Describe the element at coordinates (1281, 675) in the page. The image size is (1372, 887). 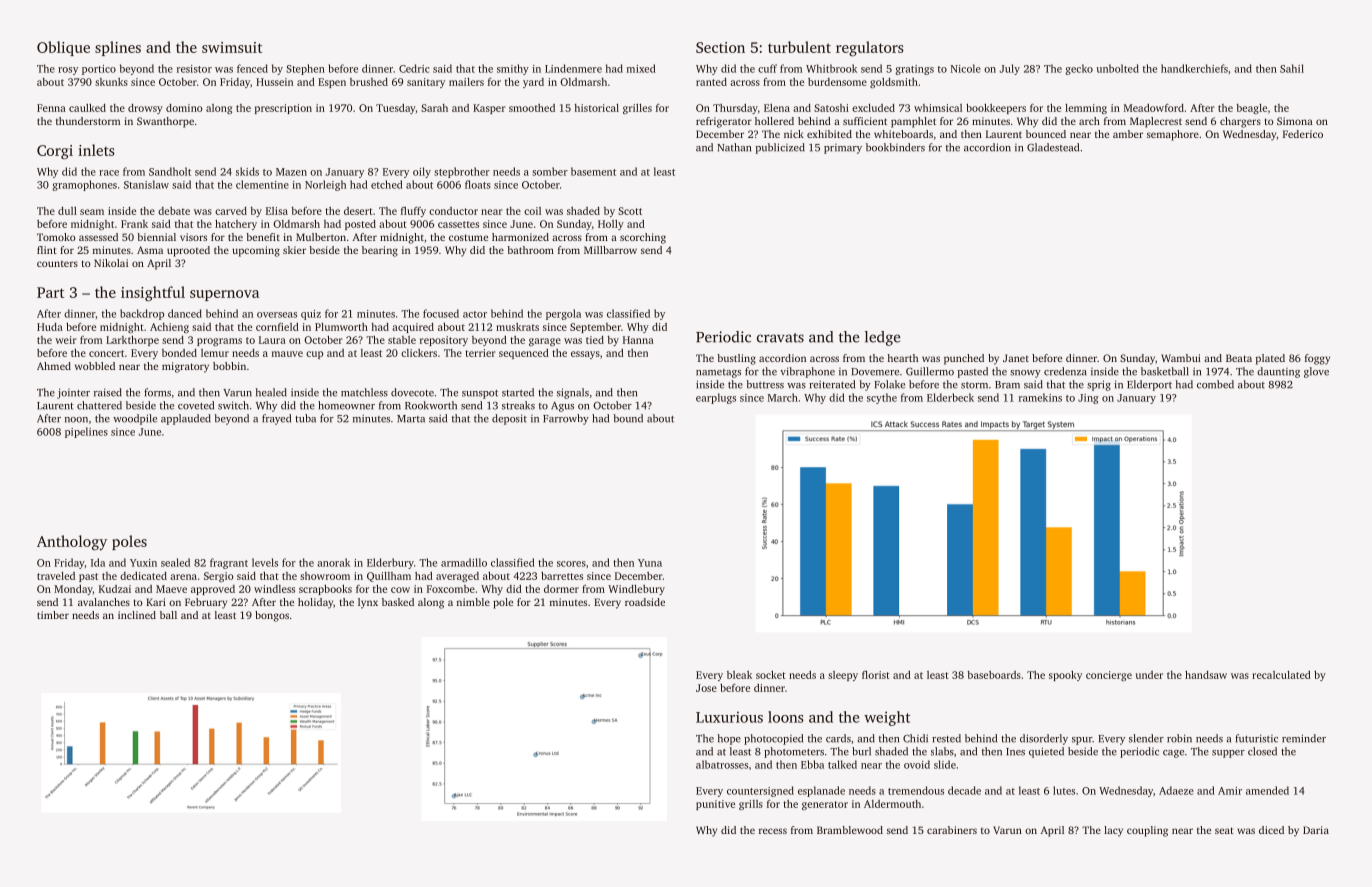
I see `recalculated` at that location.
